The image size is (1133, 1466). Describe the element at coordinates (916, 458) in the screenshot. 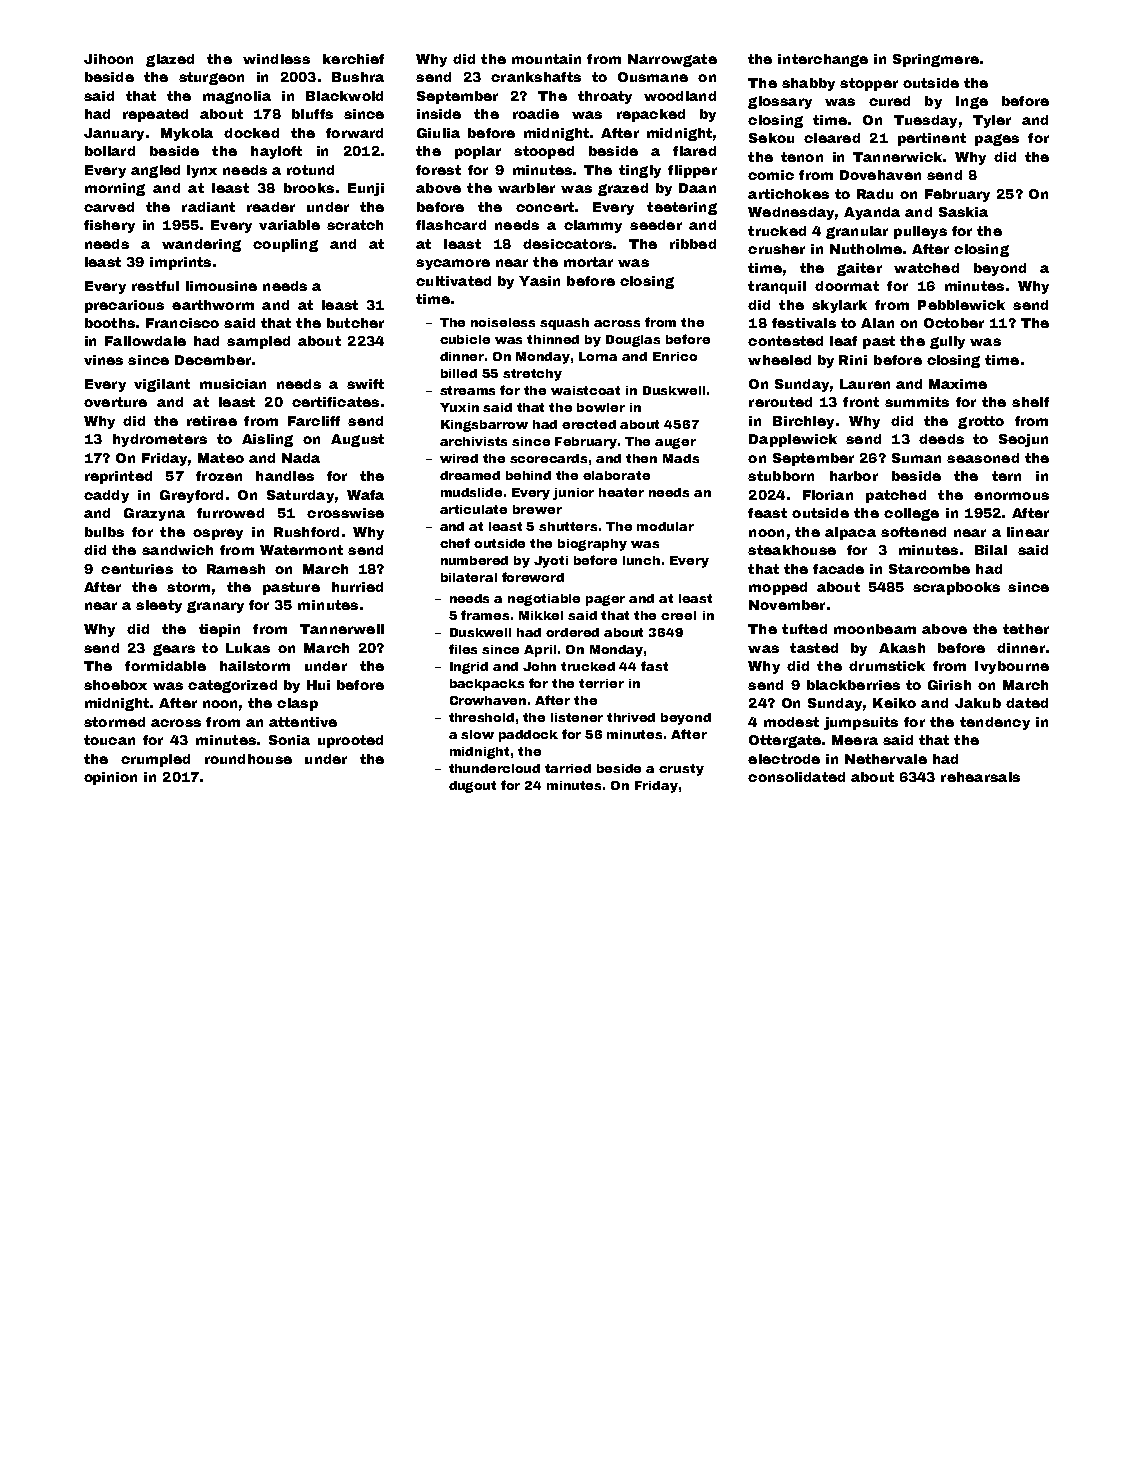

I see `Suman` at that location.
